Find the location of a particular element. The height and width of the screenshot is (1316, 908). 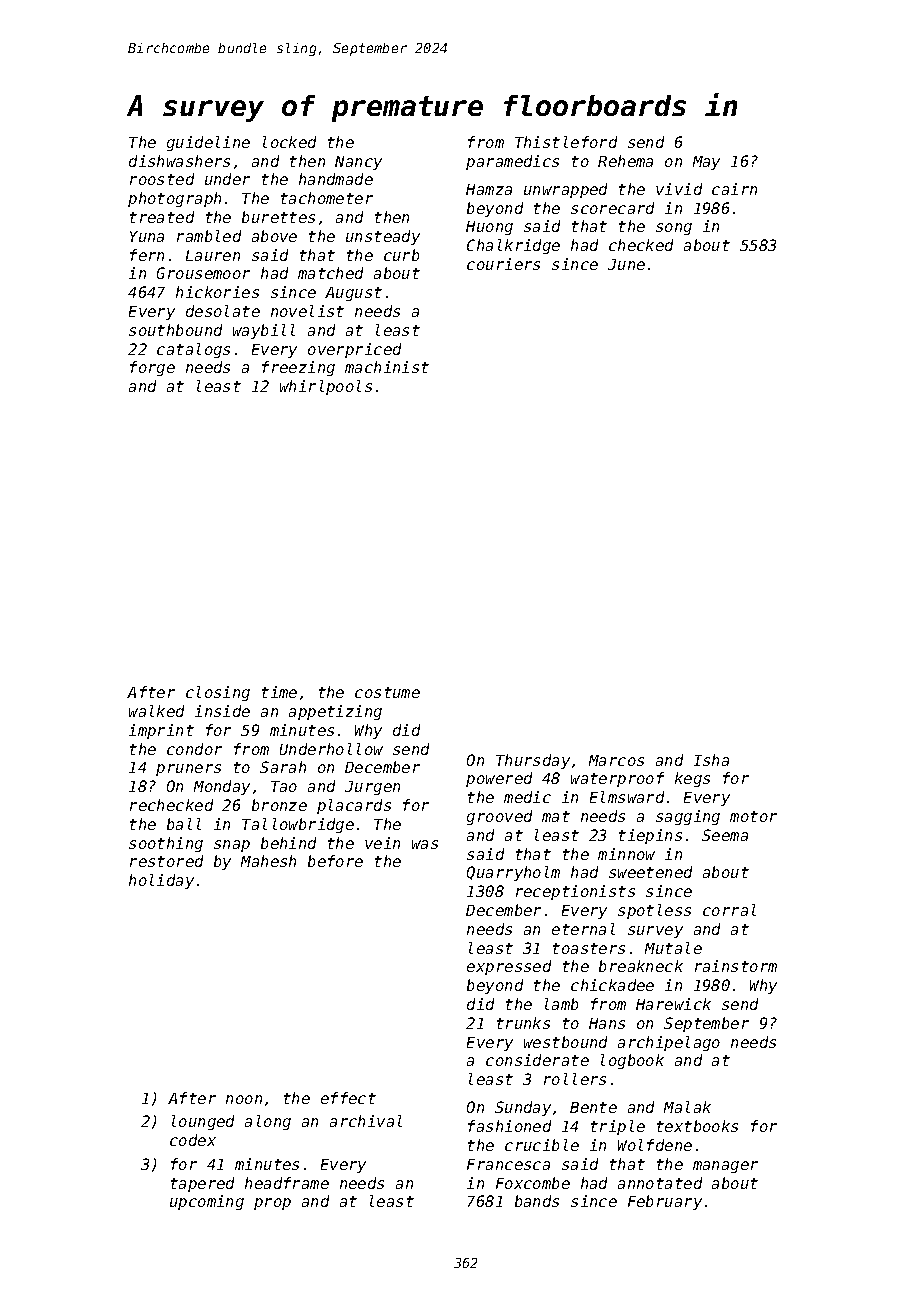

song is located at coordinates (674, 229).
